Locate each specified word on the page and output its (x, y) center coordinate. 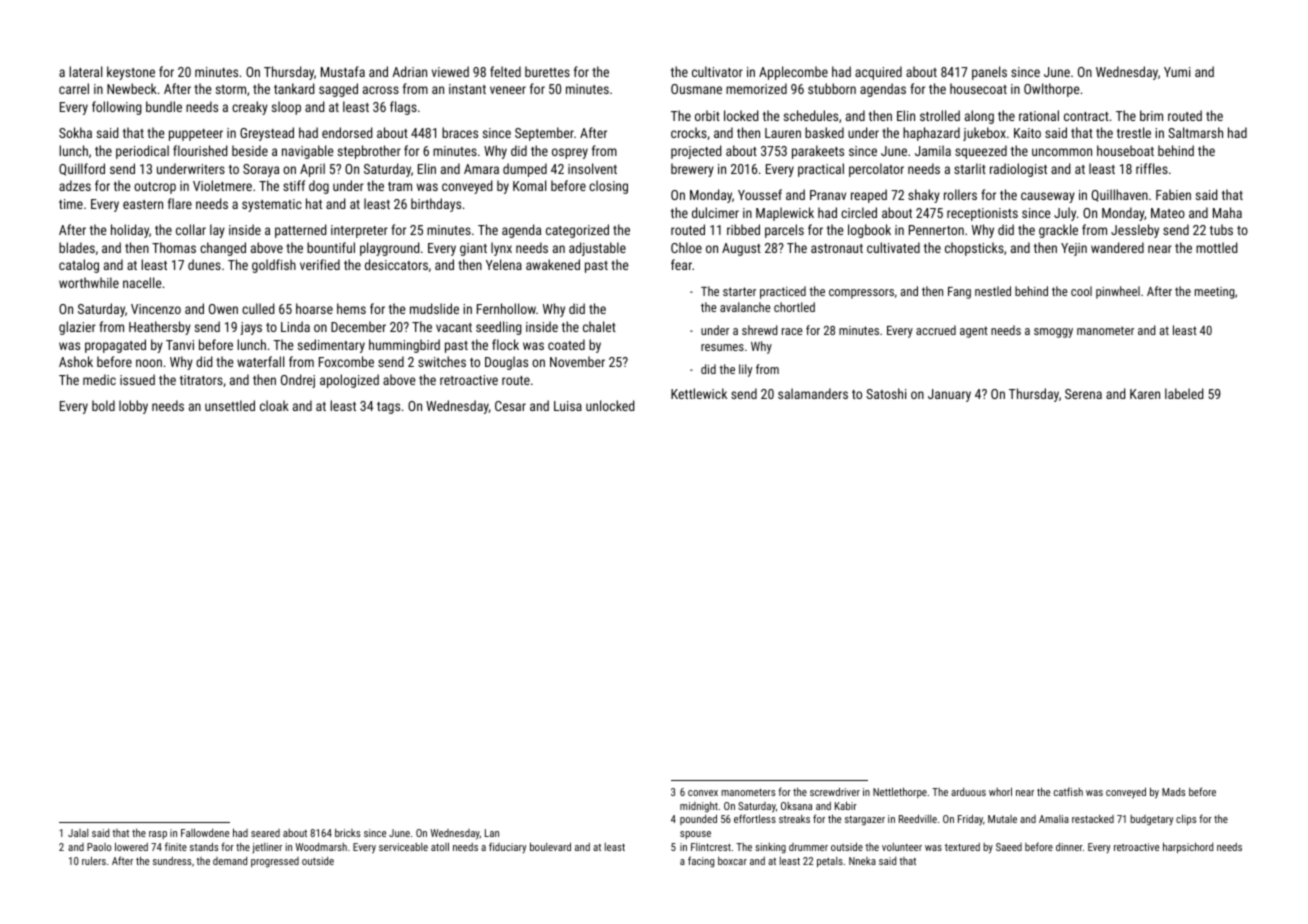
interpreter (359, 231)
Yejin (1074, 249)
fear (681, 264)
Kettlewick (699, 393)
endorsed (347, 132)
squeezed (981, 152)
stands (204, 846)
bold (103, 405)
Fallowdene (205, 832)
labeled (1184, 393)
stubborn (832, 88)
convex (703, 793)
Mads (1173, 792)
